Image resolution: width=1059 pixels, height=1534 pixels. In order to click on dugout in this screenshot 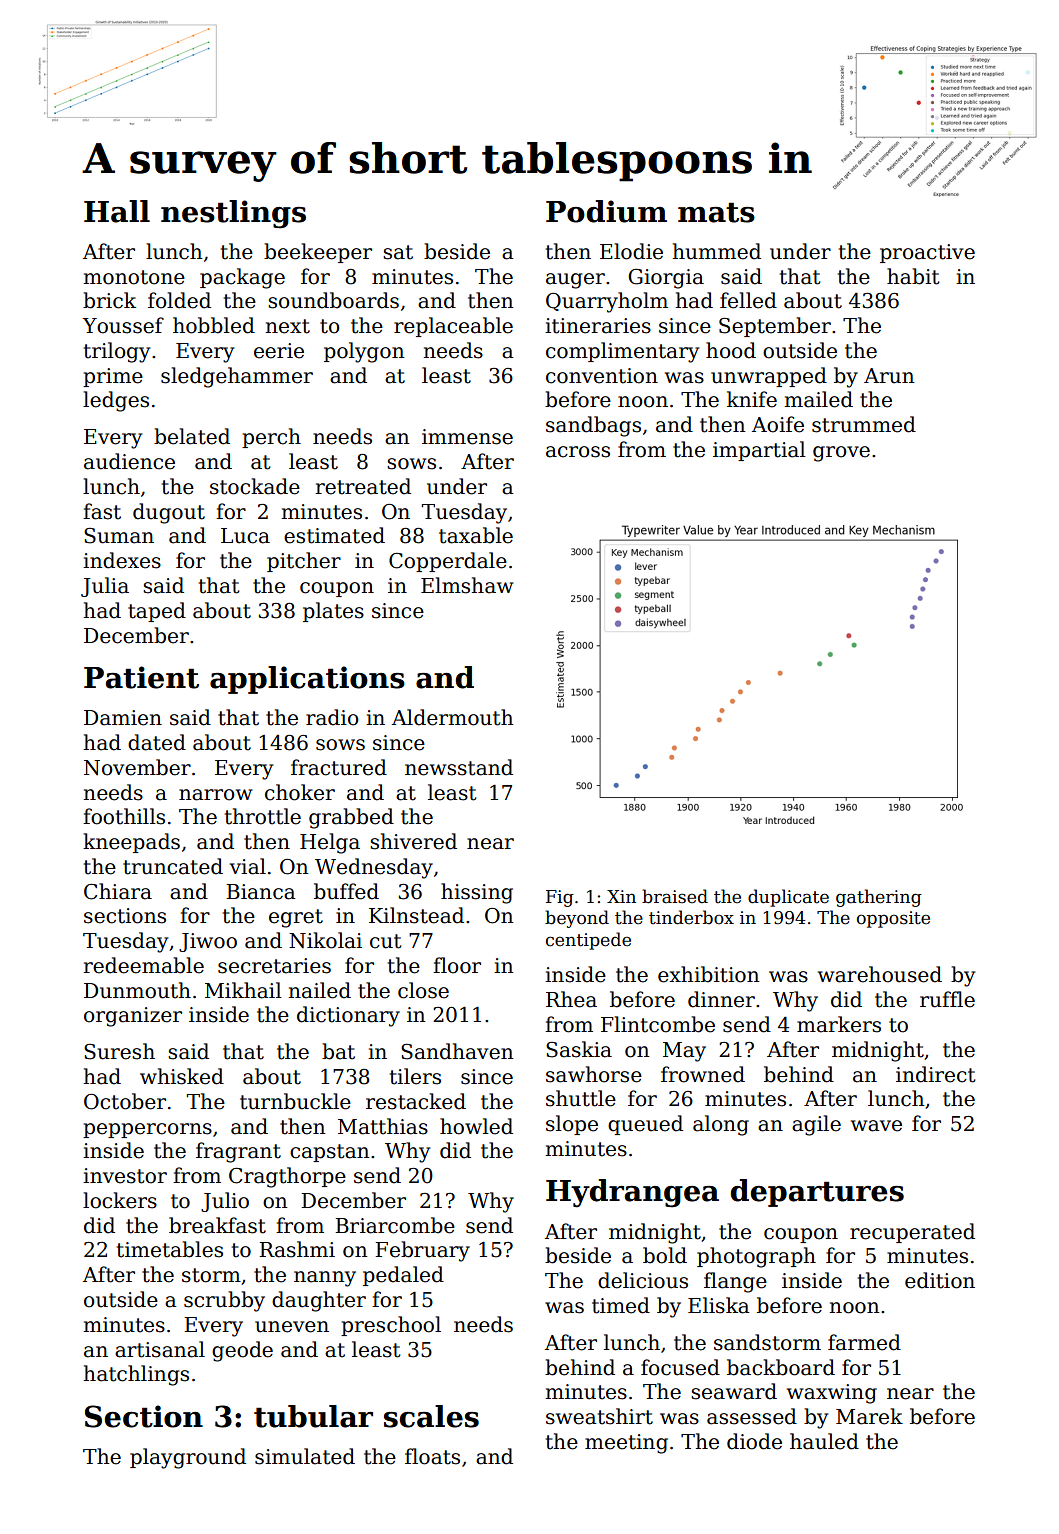, I will do `click(169, 513)`.
